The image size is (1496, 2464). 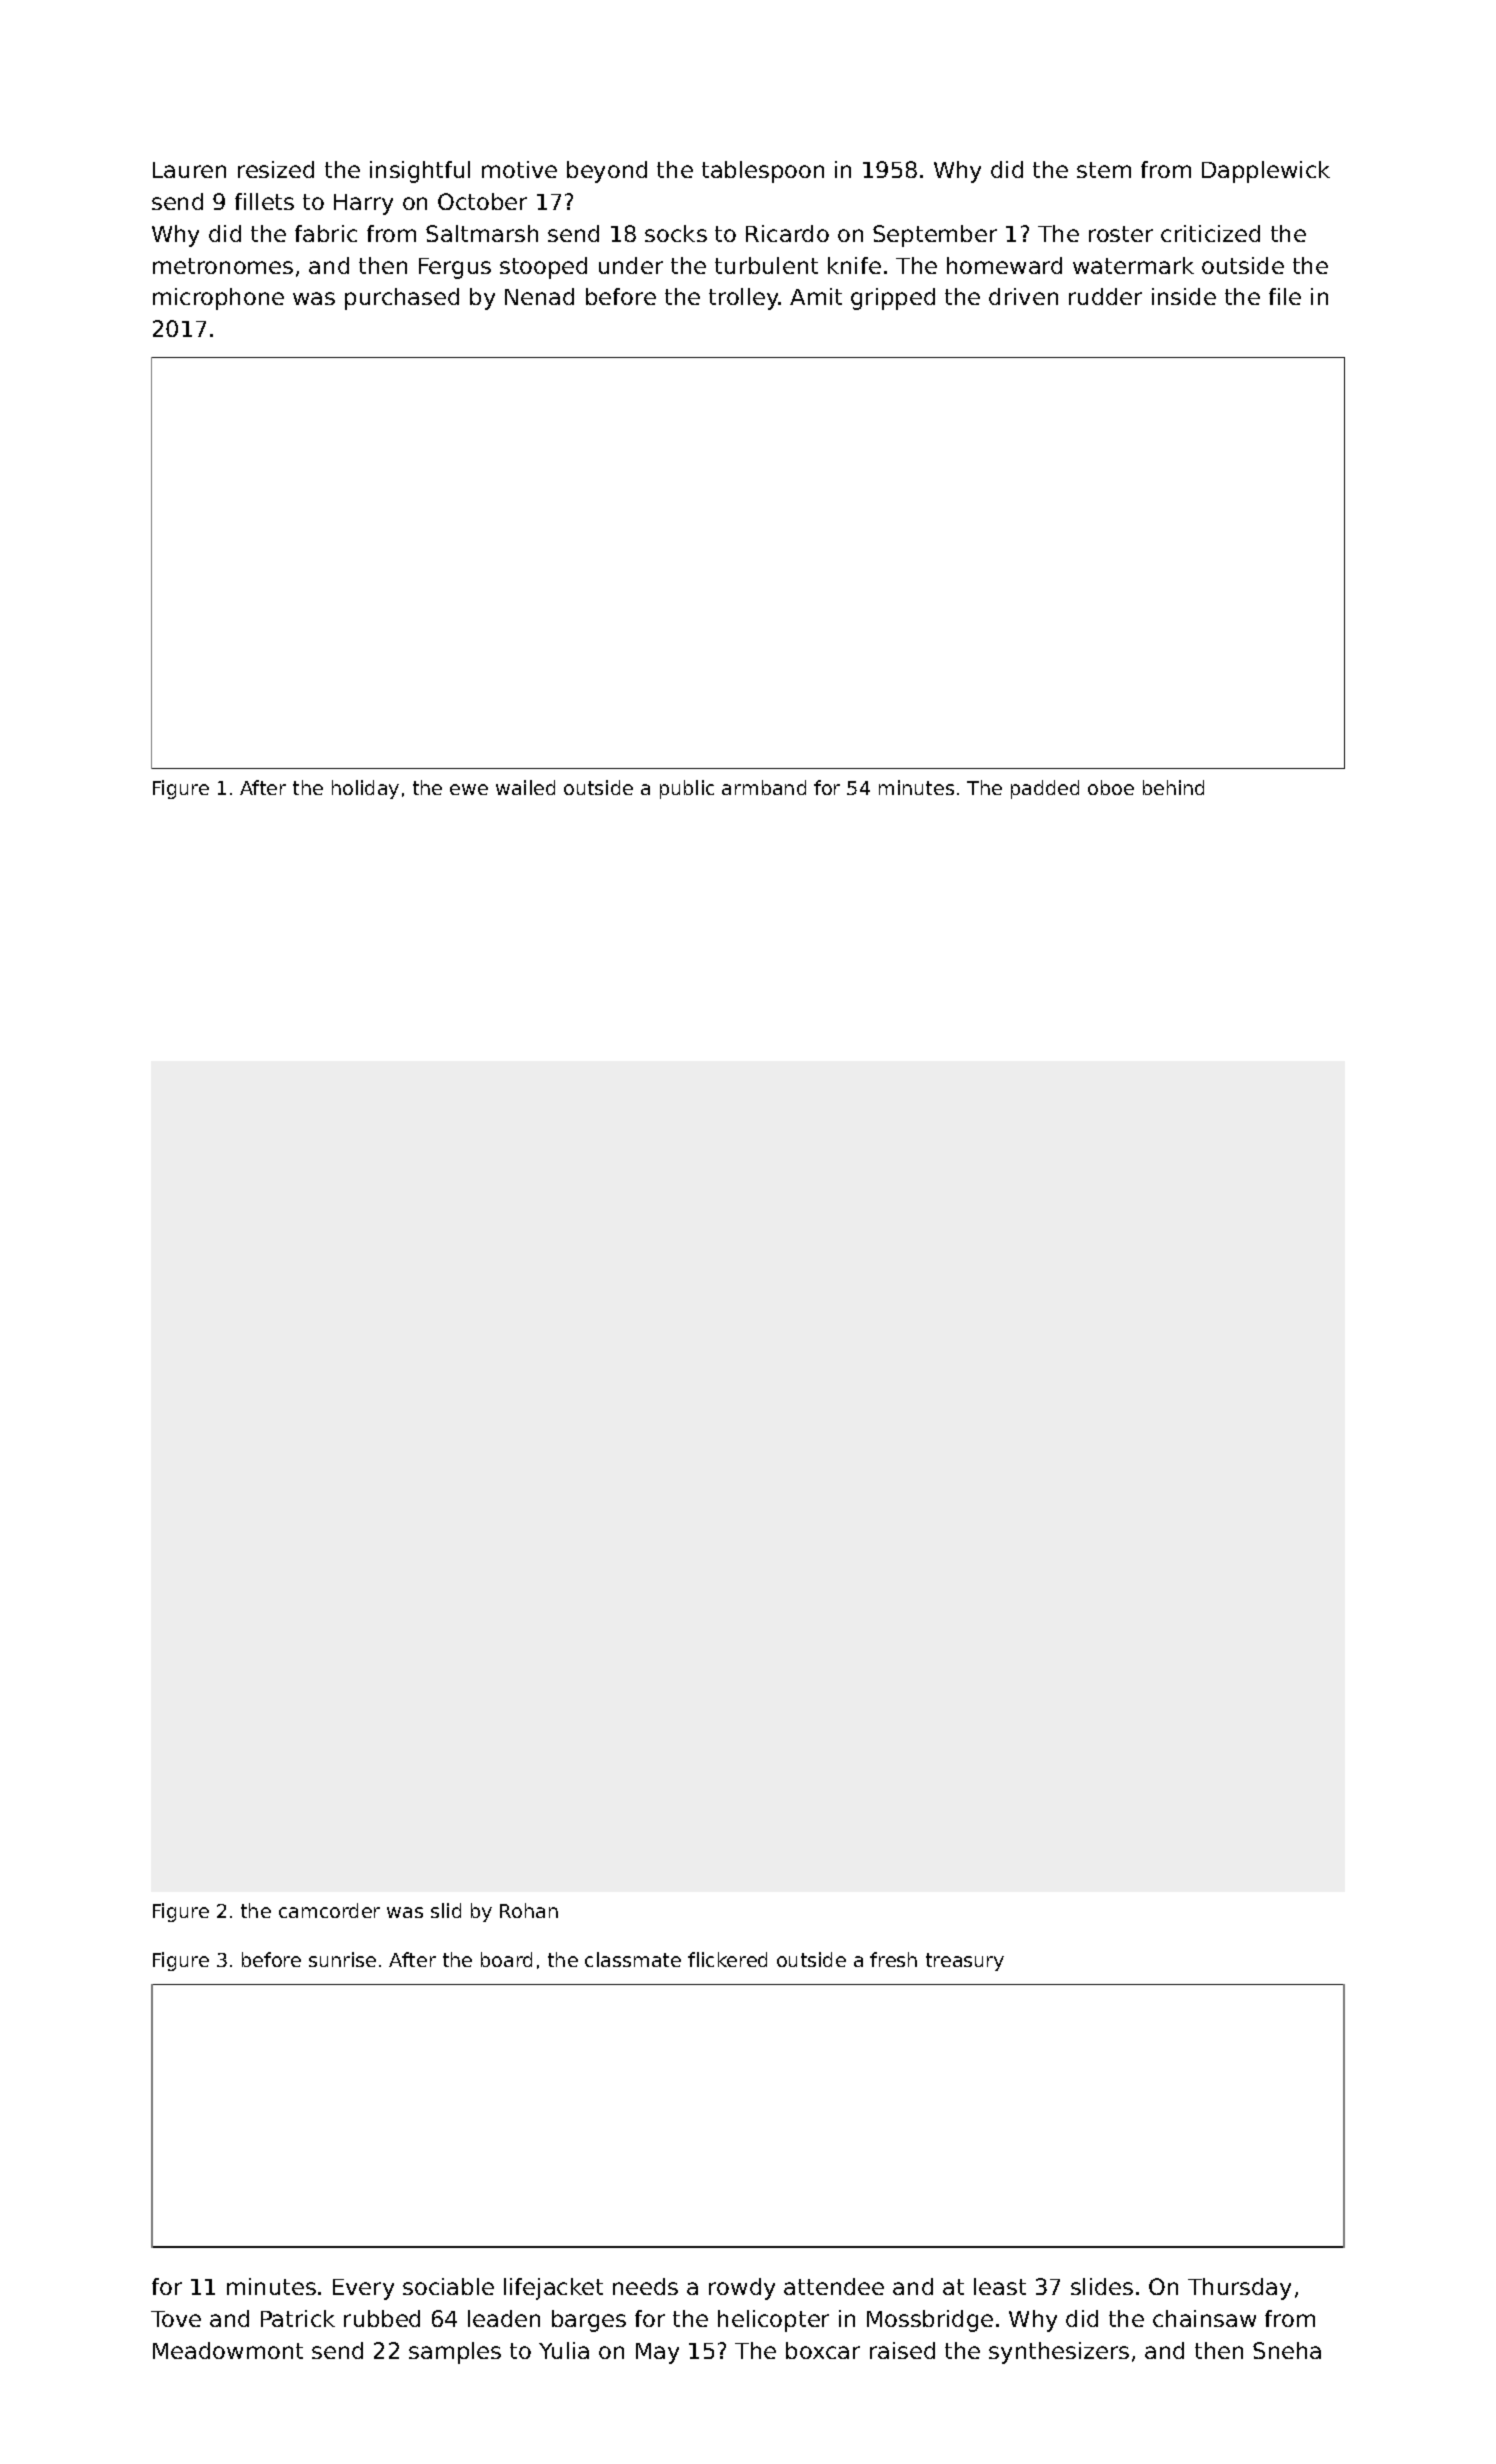 What do you see at coordinates (365, 789) in the document?
I see `holiday` at bounding box center [365, 789].
